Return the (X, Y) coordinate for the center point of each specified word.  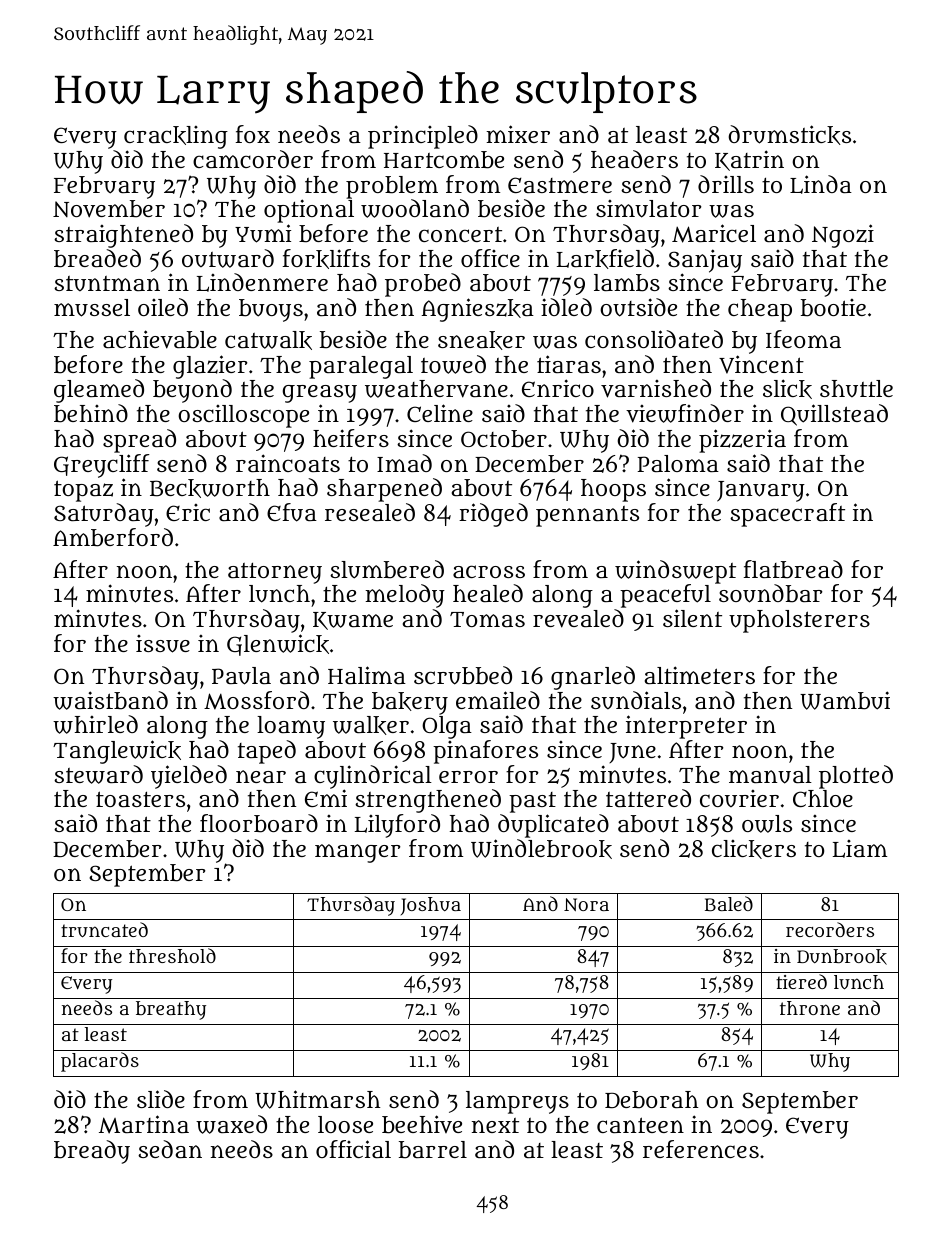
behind (91, 413)
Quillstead (834, 415)
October (504, 439)
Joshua (431, 906)
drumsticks (790, 135)
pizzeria (742, 441)
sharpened (384, 490)
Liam (860, 849)
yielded (189, 777)
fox (253, 134)
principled (423, 137)
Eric (188, 512)
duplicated (553, 826)
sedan (170, 1149)
